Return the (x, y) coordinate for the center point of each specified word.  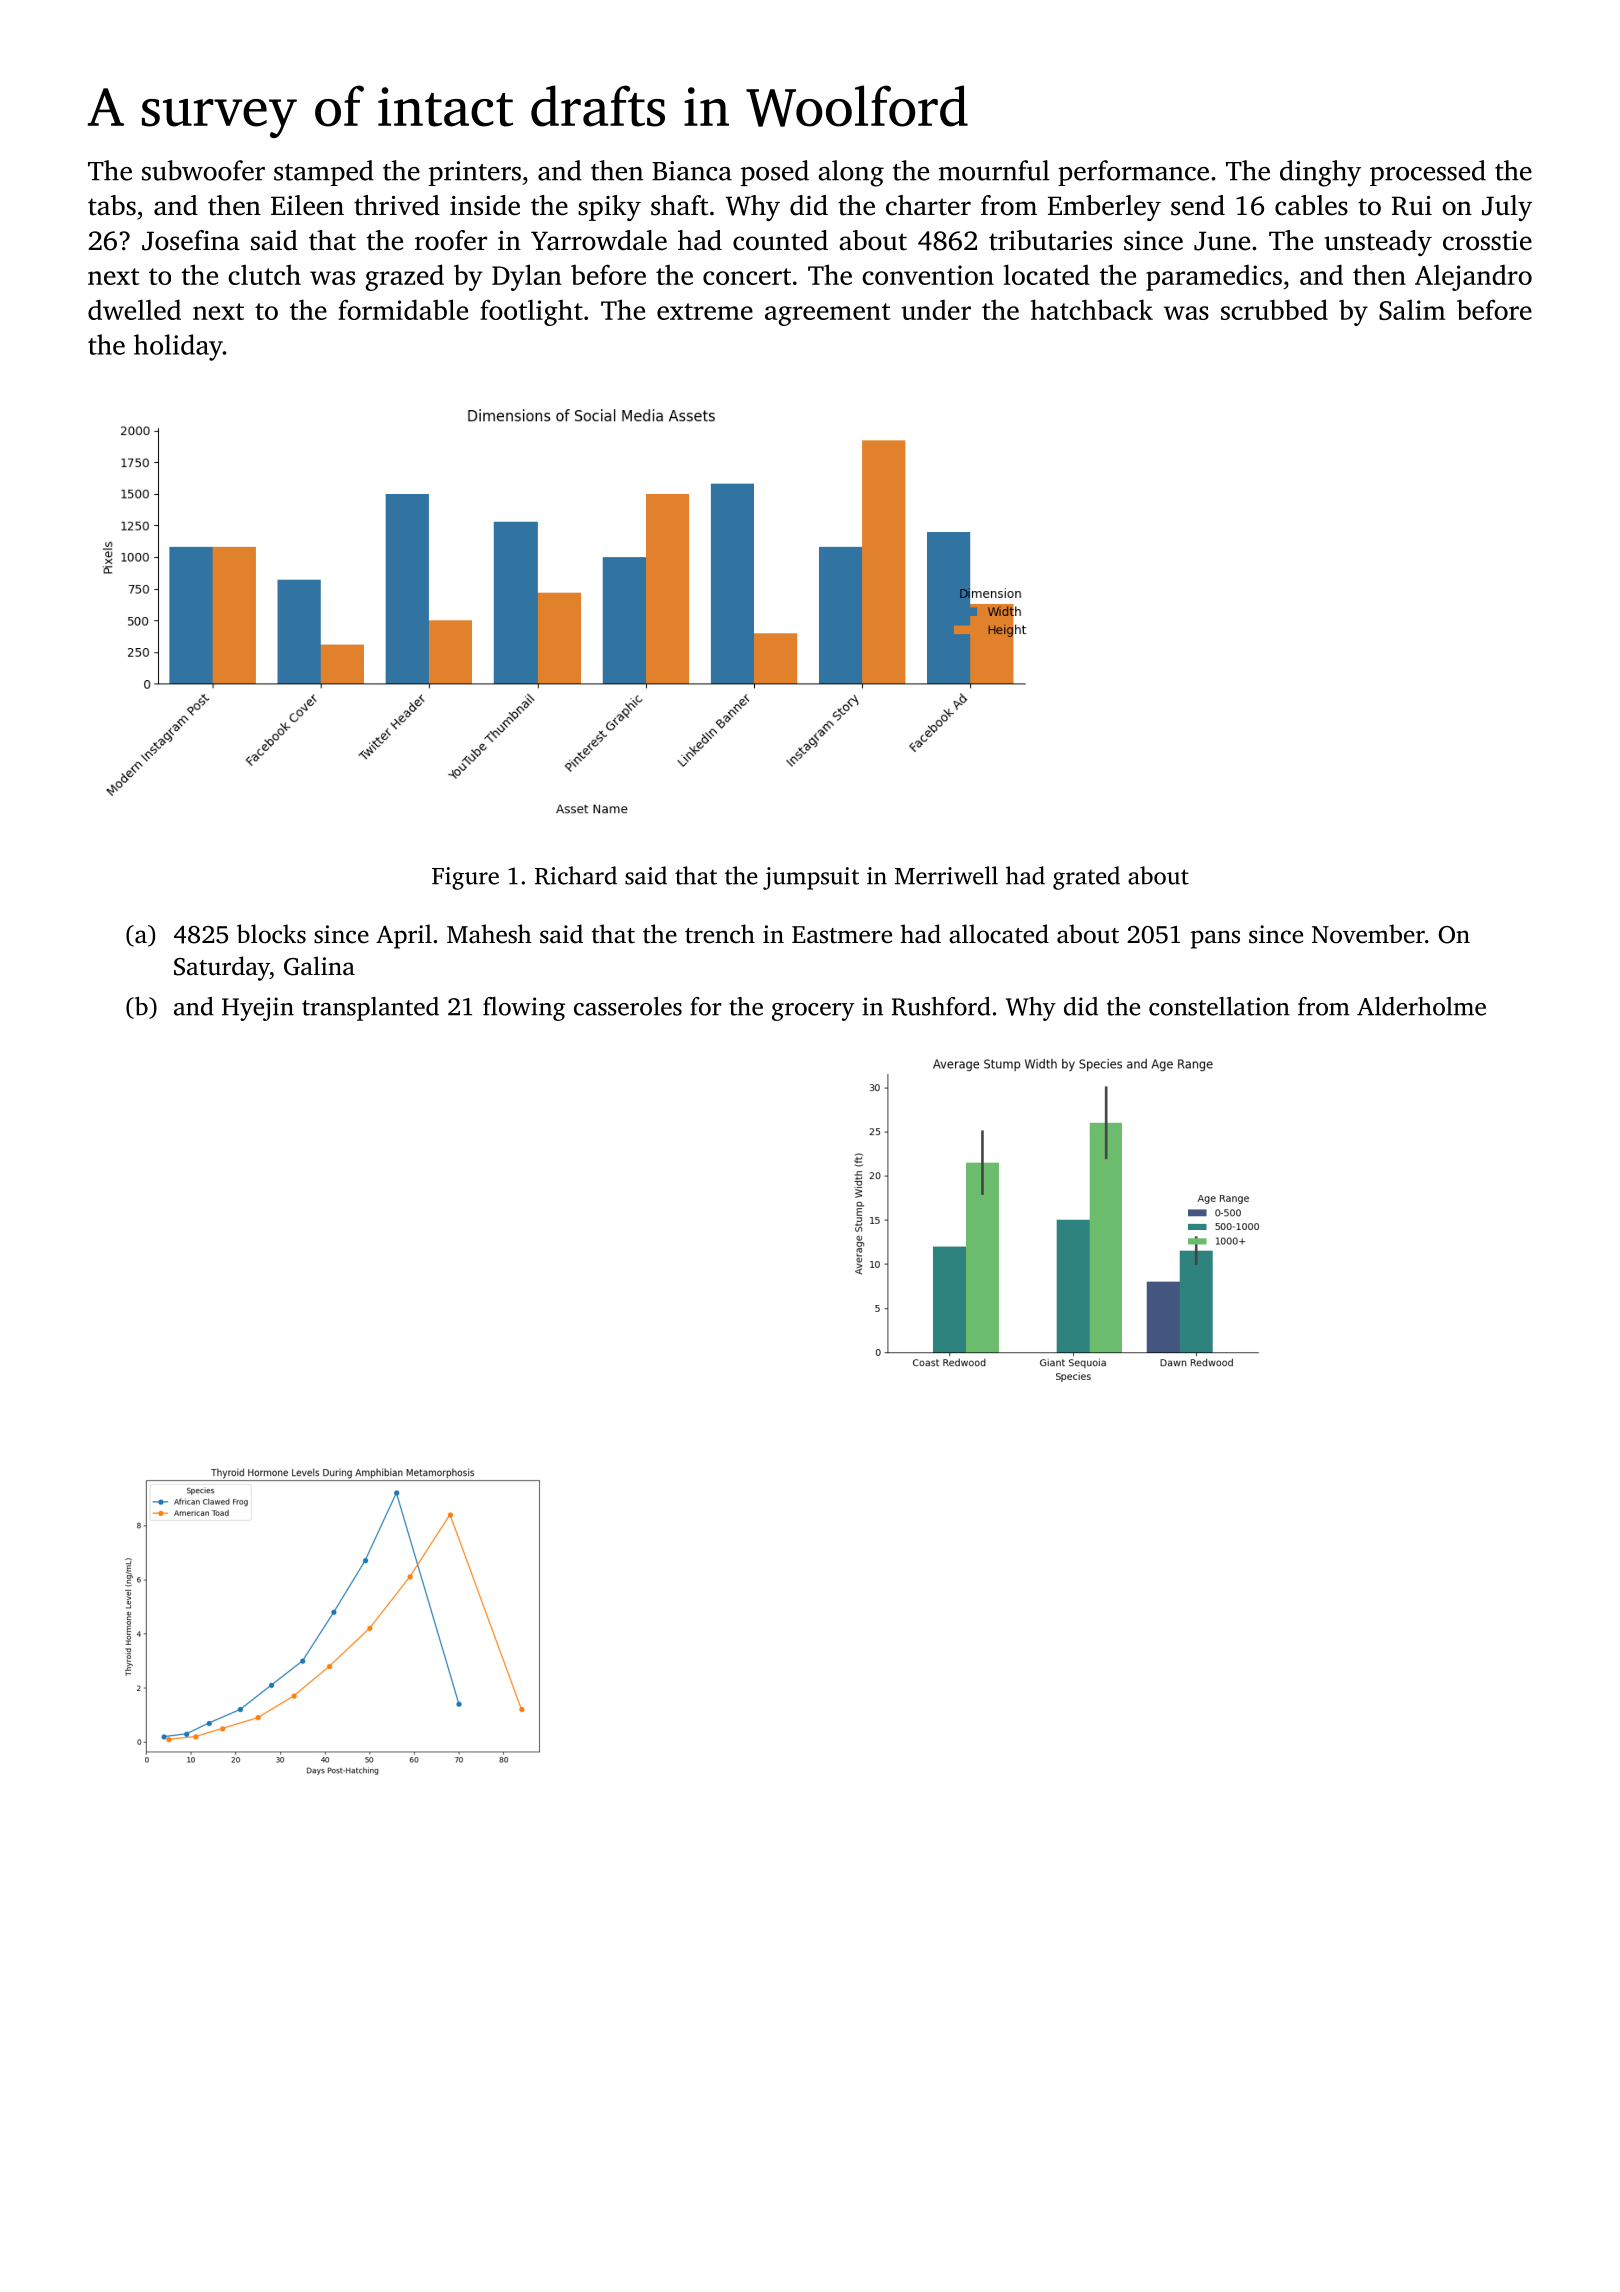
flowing (524, 1009)
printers (475, 173)
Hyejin (258, 1009)
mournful (994, 170)
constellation (1219, 1006)
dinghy (1320, 173)
